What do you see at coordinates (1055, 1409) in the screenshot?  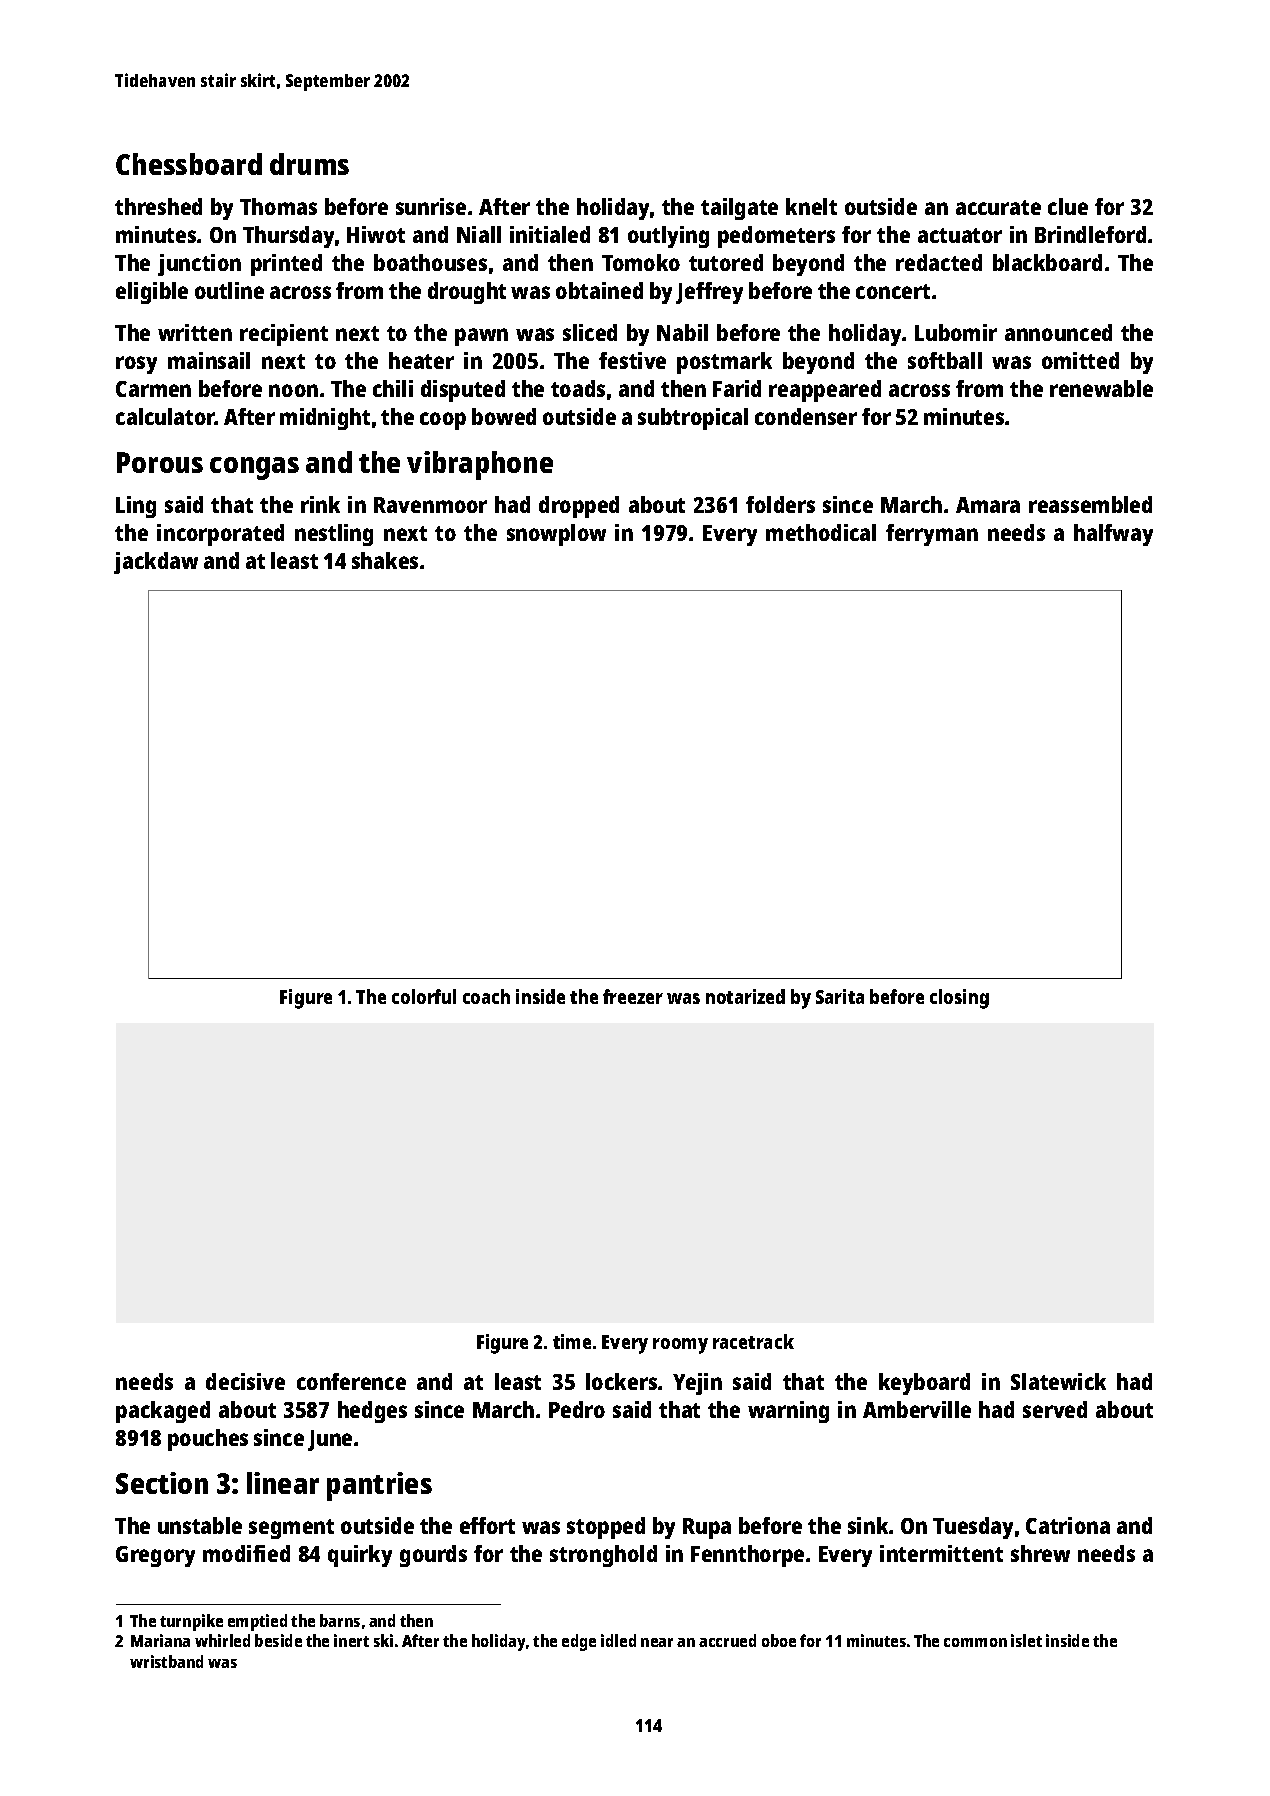 I see `served` at bounding box center [1055, 1409].
